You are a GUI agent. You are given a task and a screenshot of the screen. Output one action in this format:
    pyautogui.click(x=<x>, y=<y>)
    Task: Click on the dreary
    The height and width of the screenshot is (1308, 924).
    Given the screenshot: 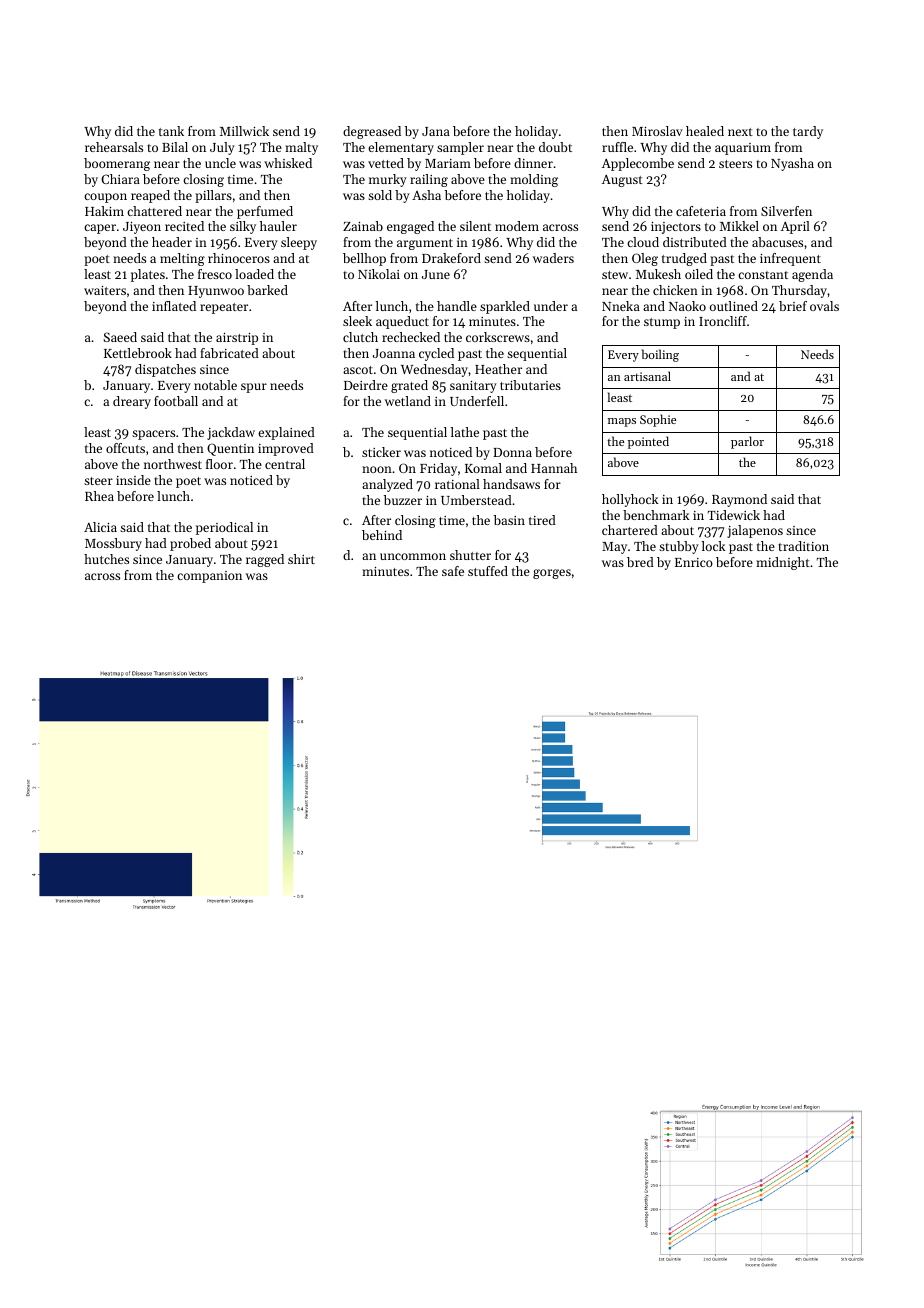 What is the action you would take?
    pyautogui.click(x=132, y=402)
